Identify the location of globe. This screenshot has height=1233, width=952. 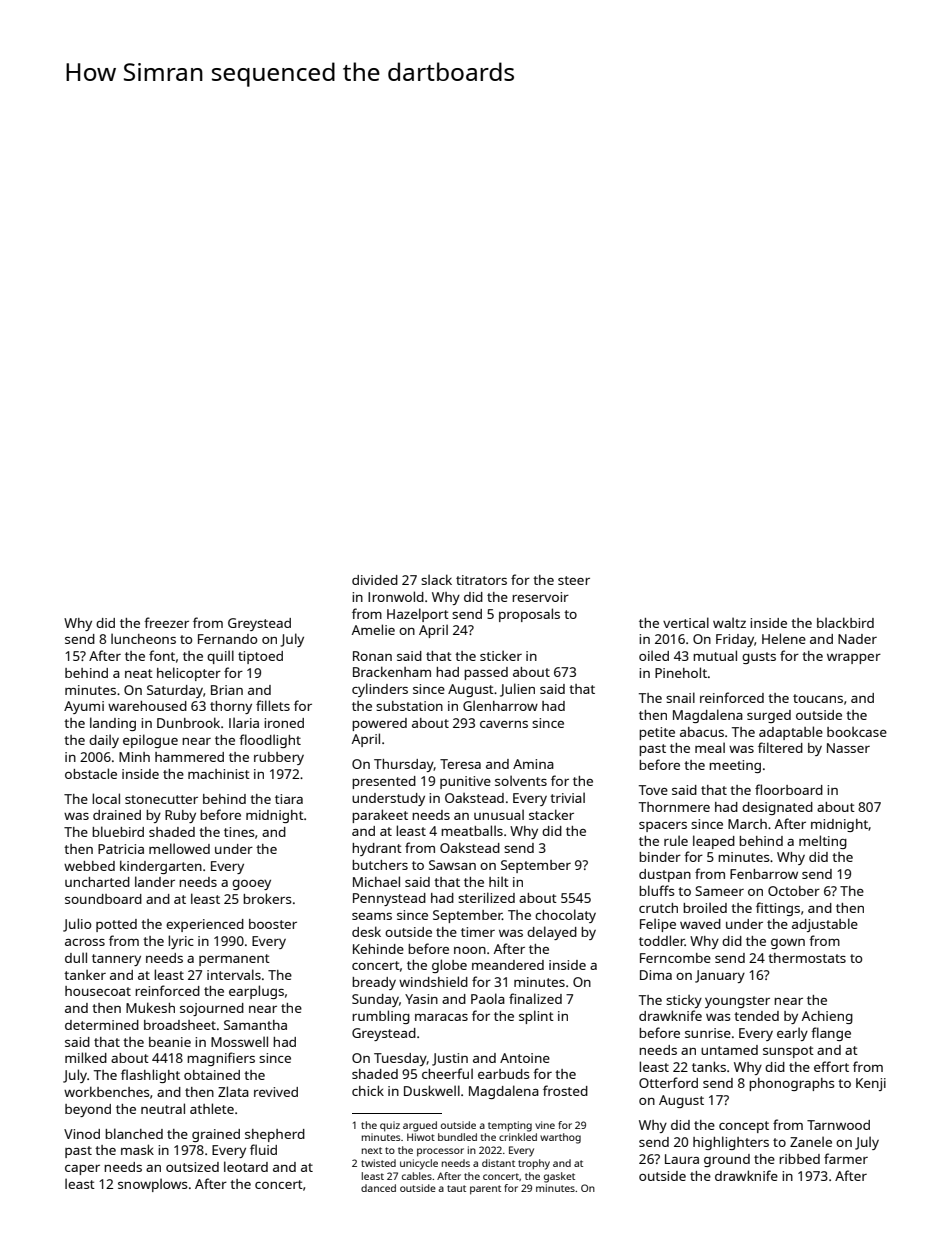
(449, 966).
